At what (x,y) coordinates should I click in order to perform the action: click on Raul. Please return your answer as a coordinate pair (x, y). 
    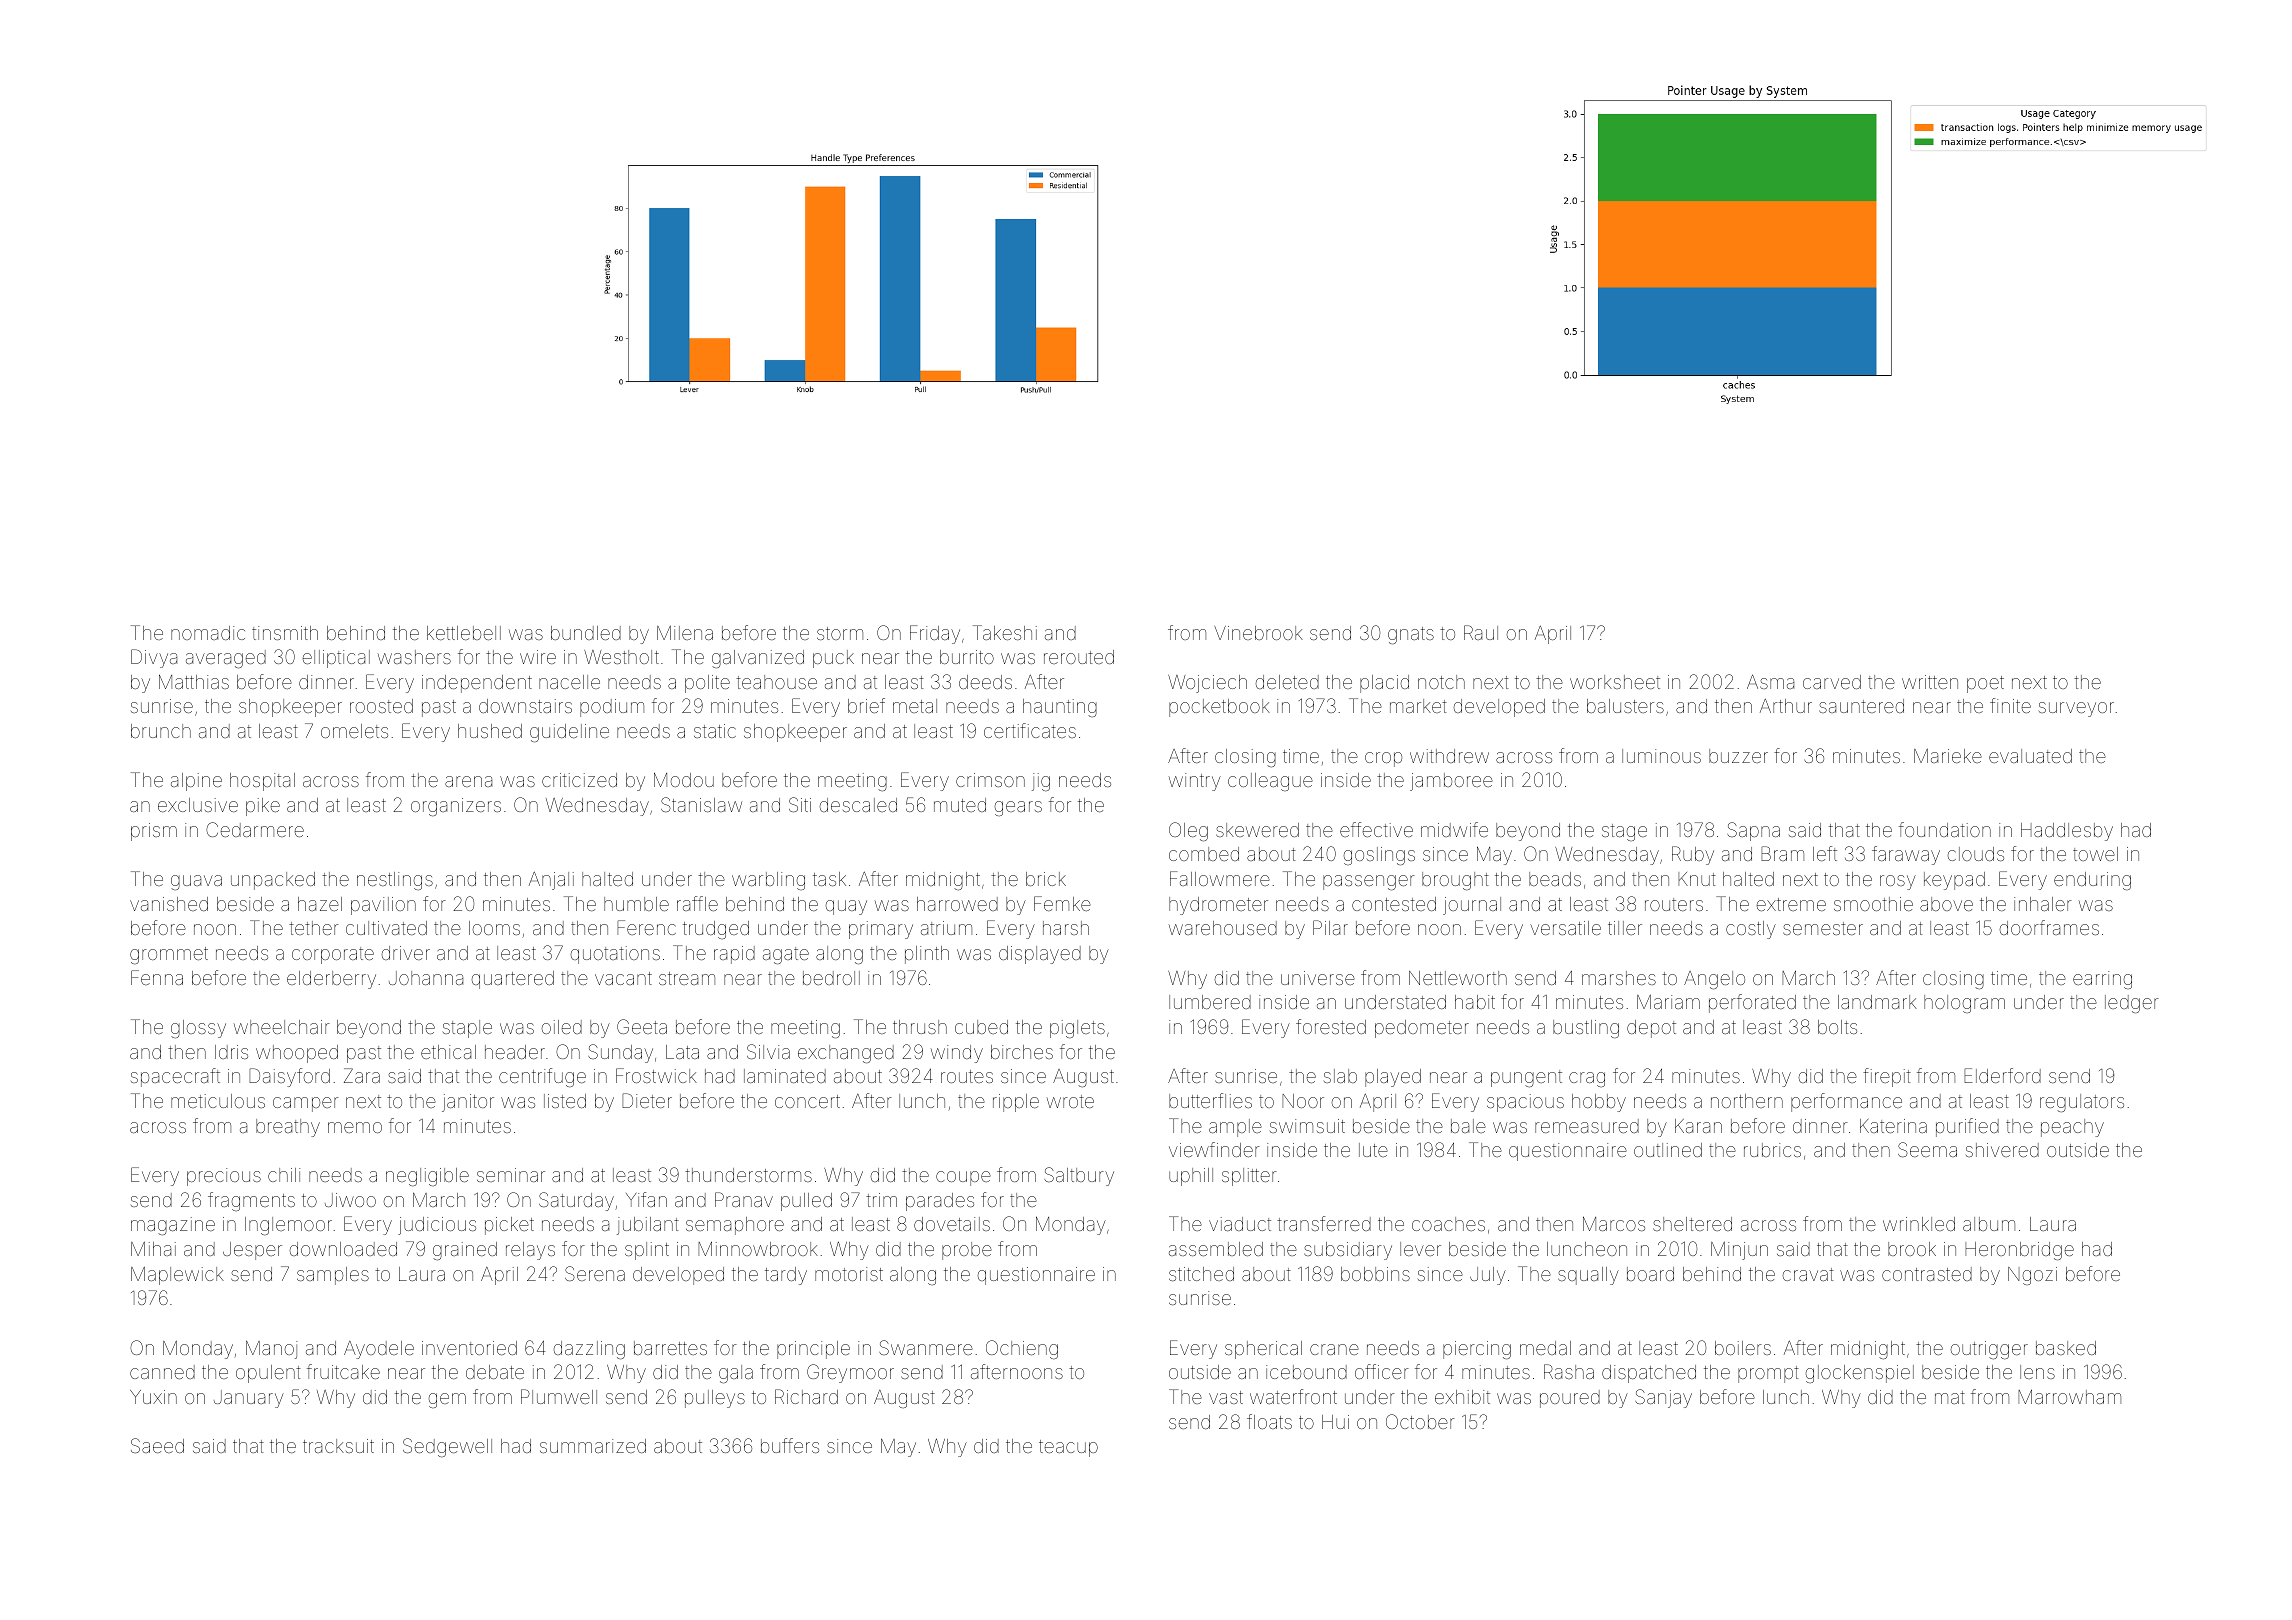
    Looking at the image, I should click on (1481, 632).
